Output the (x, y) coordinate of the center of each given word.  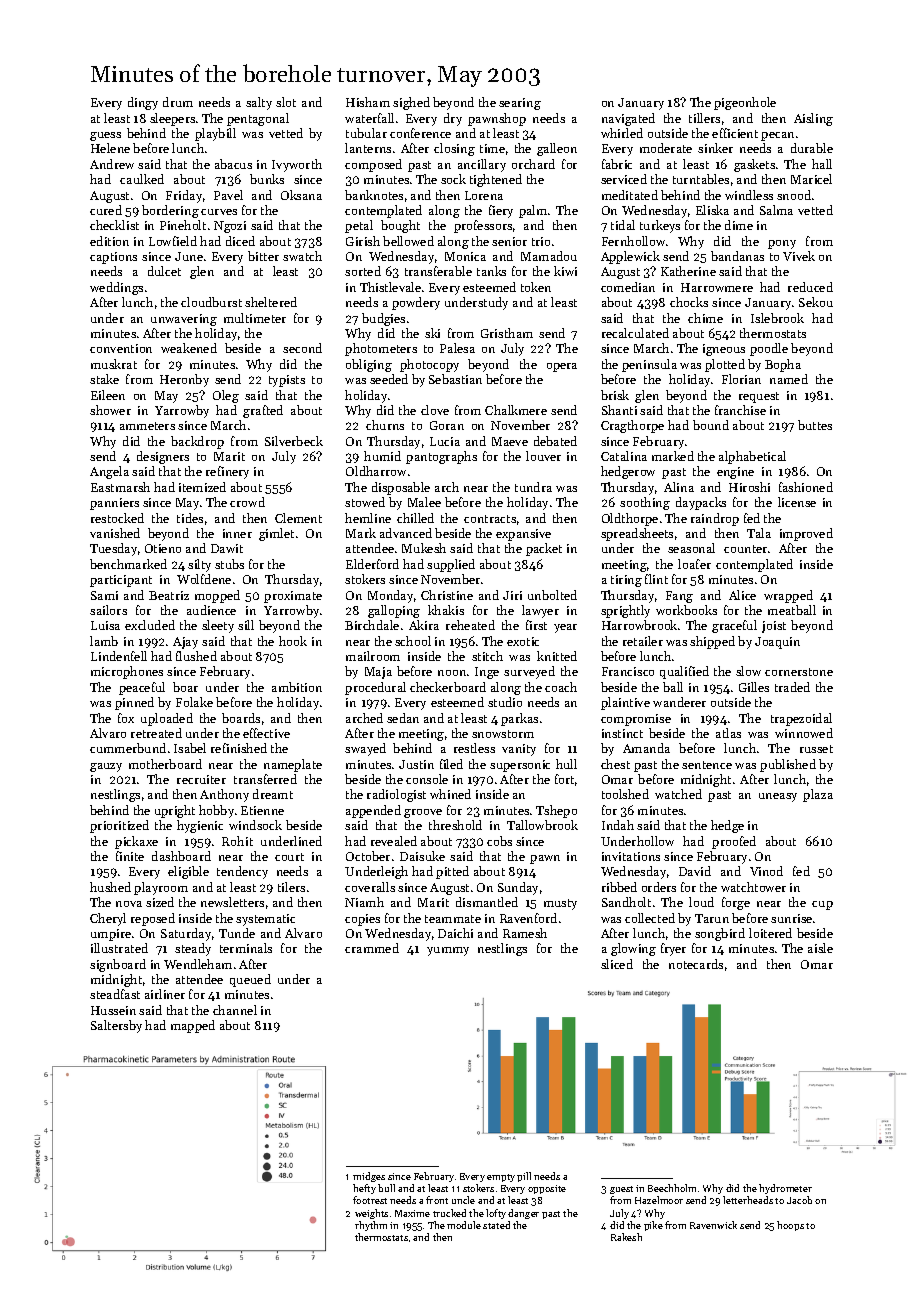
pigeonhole (745, 103)
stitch (487, 656)
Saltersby (116, 1026)
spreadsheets (637, 534)
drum (178, 102)
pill (524, 1177)
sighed (411, 103)
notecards (696, 964)
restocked (117, 518)
